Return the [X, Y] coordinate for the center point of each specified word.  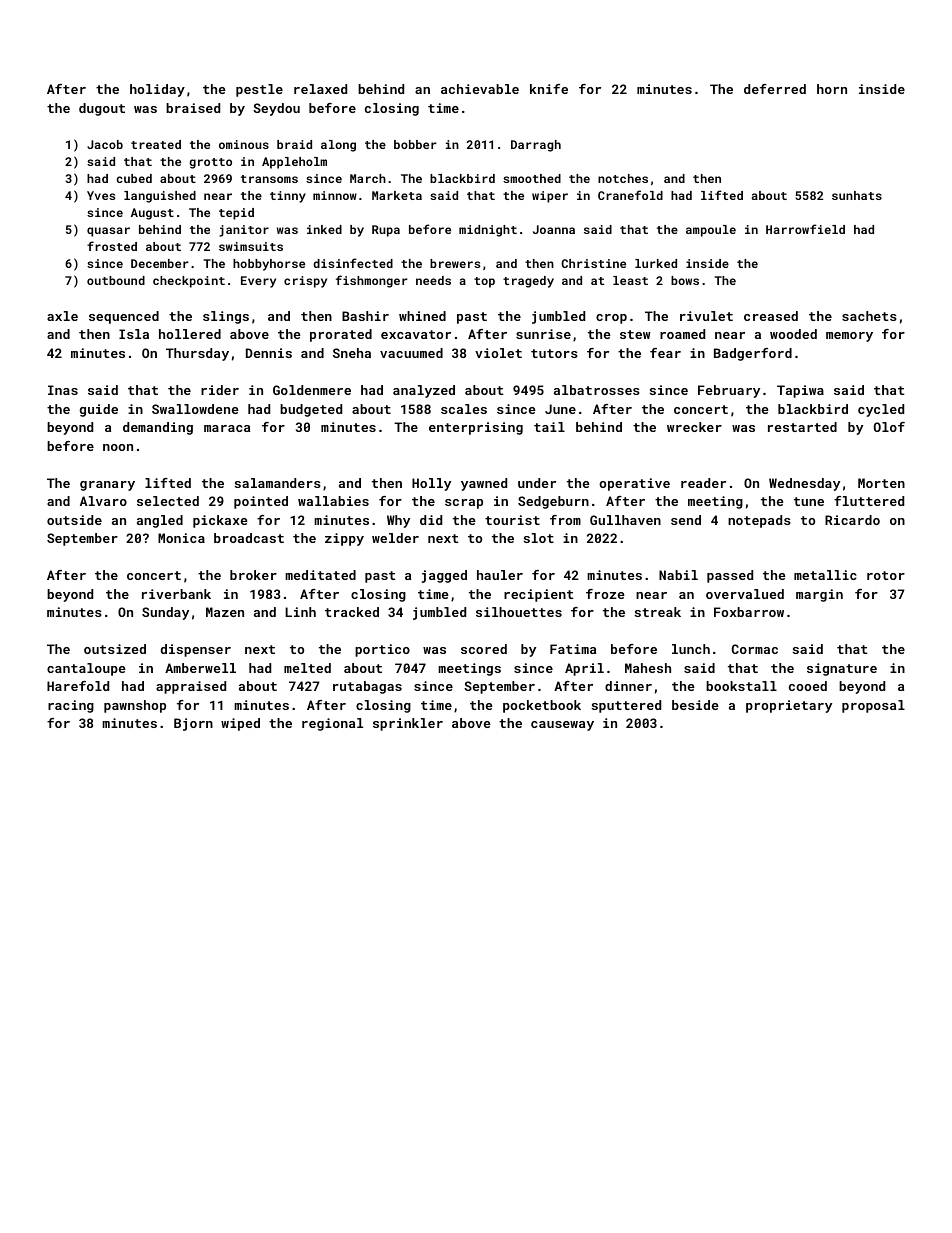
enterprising [476, 428]
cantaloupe [86, 669]
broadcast [249, 538]
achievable [480, 89]
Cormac [755, 649]
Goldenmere [312, 390]
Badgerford [753, 354]
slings [226, 317]
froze [605, 594]
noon [118, 447]
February [729, 391]
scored [484, 649]
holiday [157, 90]
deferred [775, 89]
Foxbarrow [749, 612]
